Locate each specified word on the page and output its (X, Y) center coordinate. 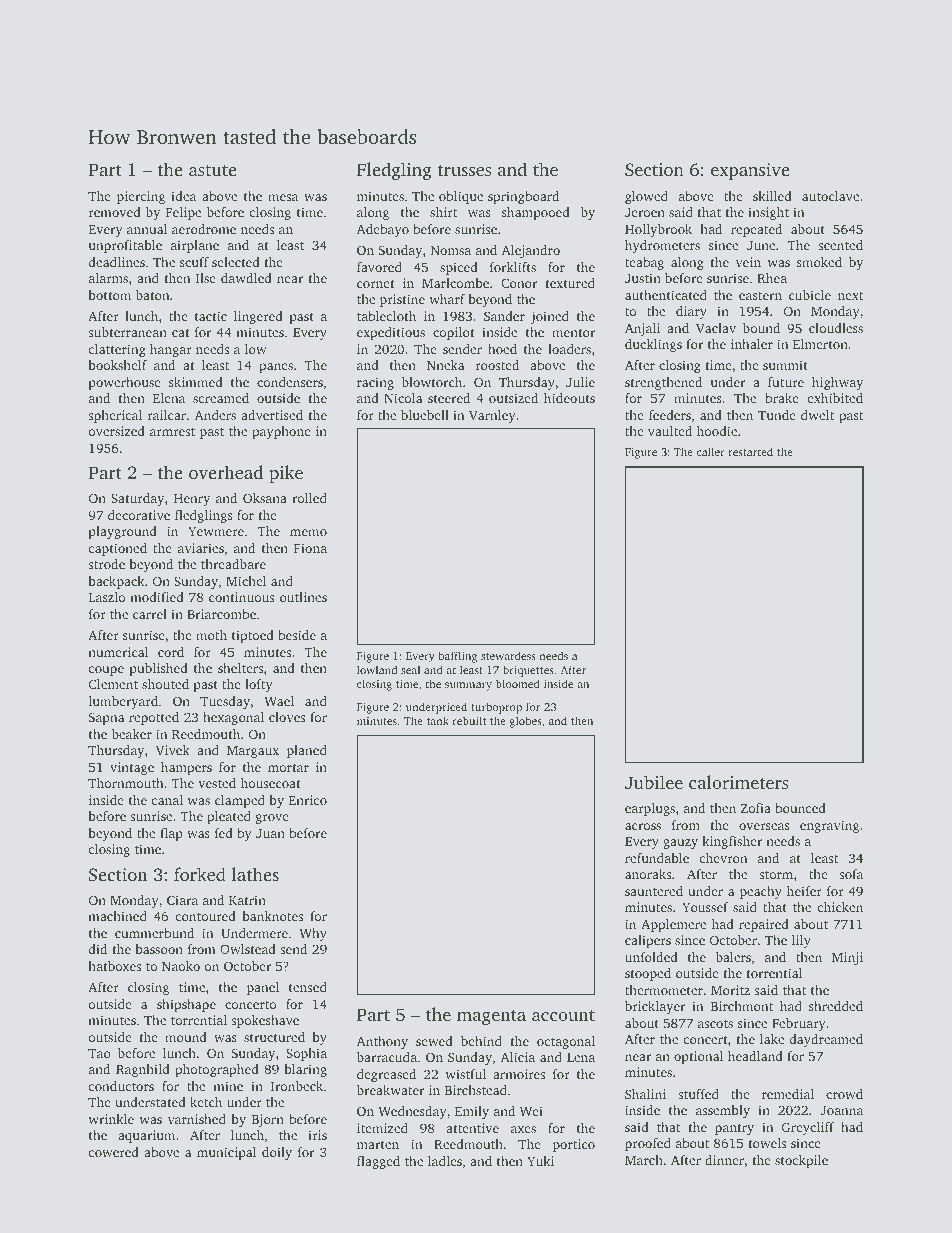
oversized (116, 431)
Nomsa (451, 250)
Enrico (308, 800)
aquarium (146, 1136)
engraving (829, 826)
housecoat (271, 783)
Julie (580, 382)
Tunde (777, 415)
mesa (283, 197)
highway (837, 383)
